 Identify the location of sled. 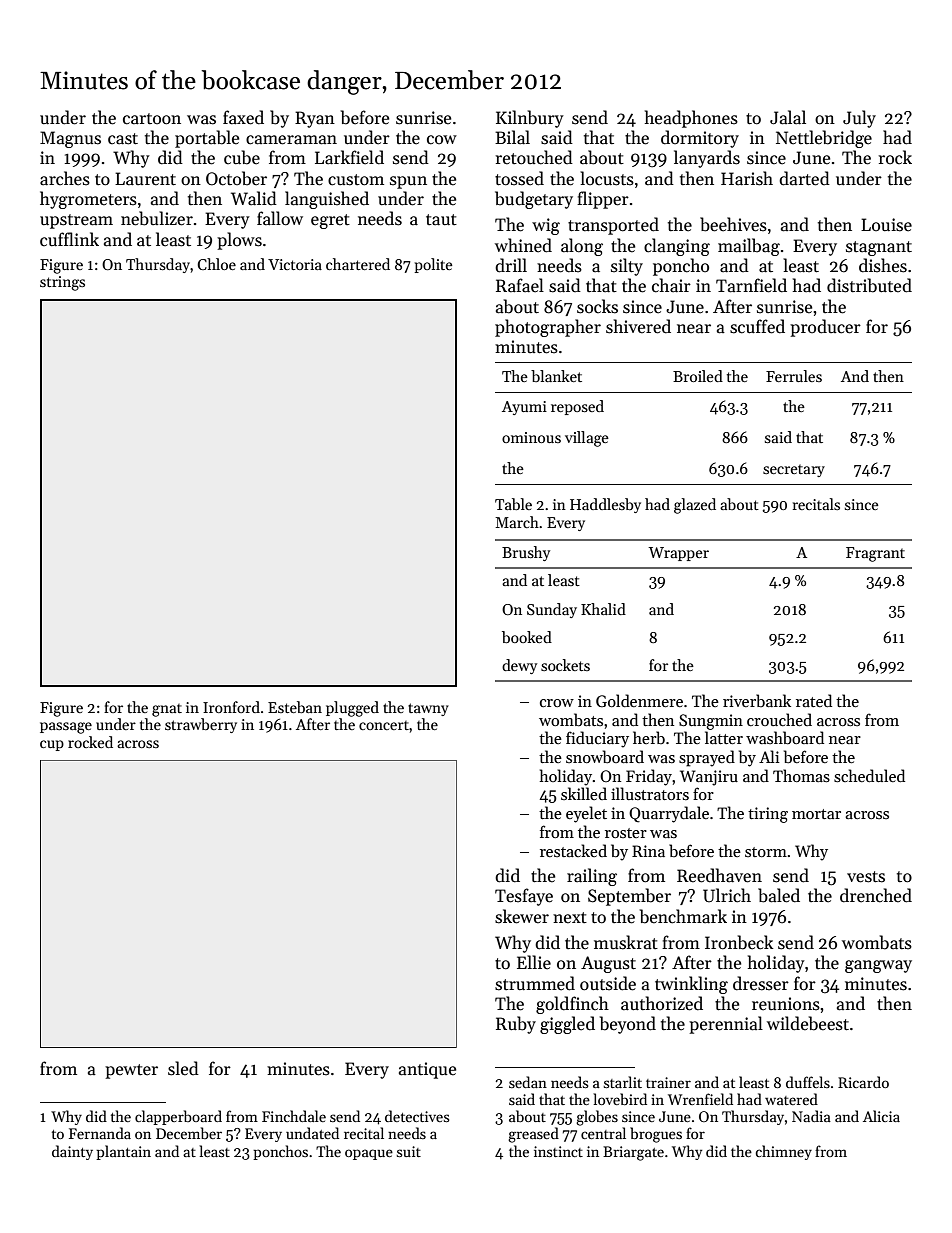
(183, 1068).
